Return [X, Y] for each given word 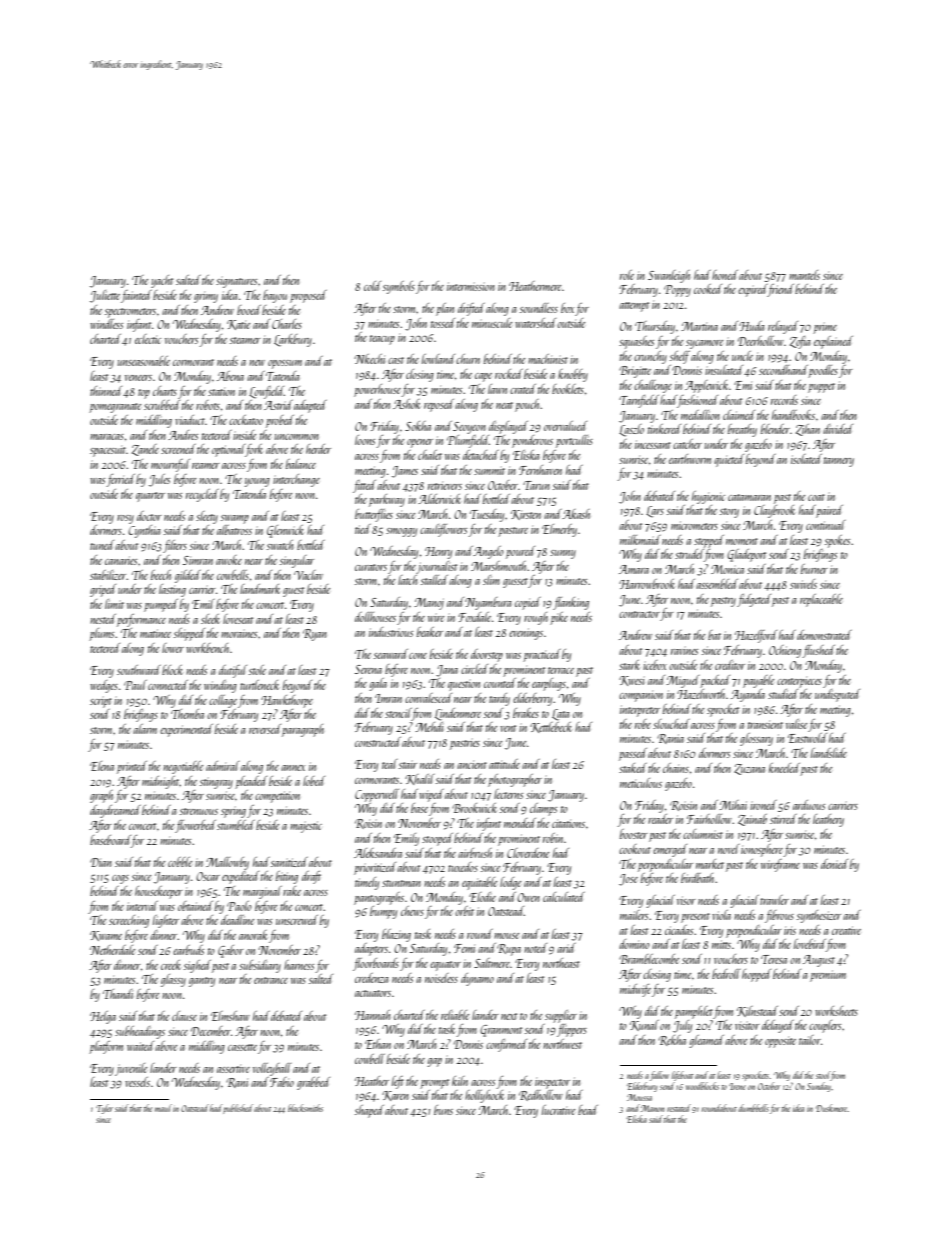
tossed [443, 323]
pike [559, 618]
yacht [162, 281]
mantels [804, 275]
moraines [239, 633]
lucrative [558, 1110]
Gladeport [746, 555]
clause [184, 1016]
